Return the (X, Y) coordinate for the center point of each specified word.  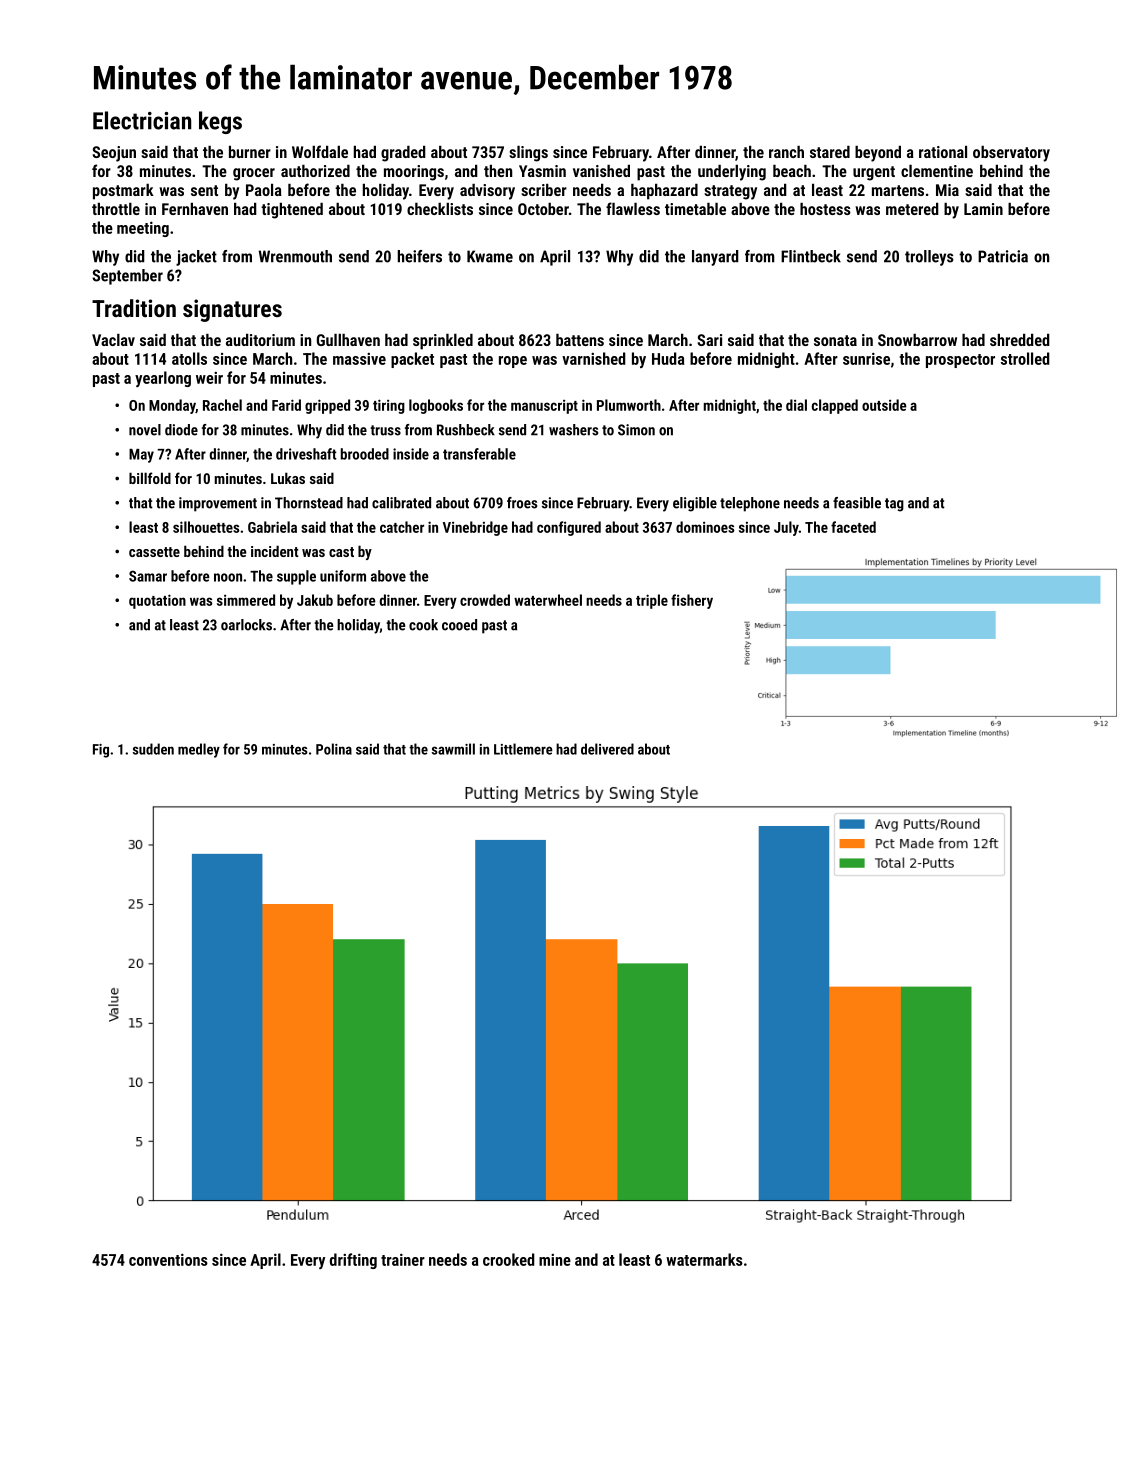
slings (528, 154)
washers (573, 430)
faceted (853, 527)
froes (522, 503)
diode (181, 430)
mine (555, 1260)
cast (341, 552)
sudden (153, 749)
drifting (353, 1261)
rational (943, 152)
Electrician (142, 120)
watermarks (704, 1259)
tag (894, 505)
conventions (168, 1259)
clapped (835, 406)
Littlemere (523, 749)
